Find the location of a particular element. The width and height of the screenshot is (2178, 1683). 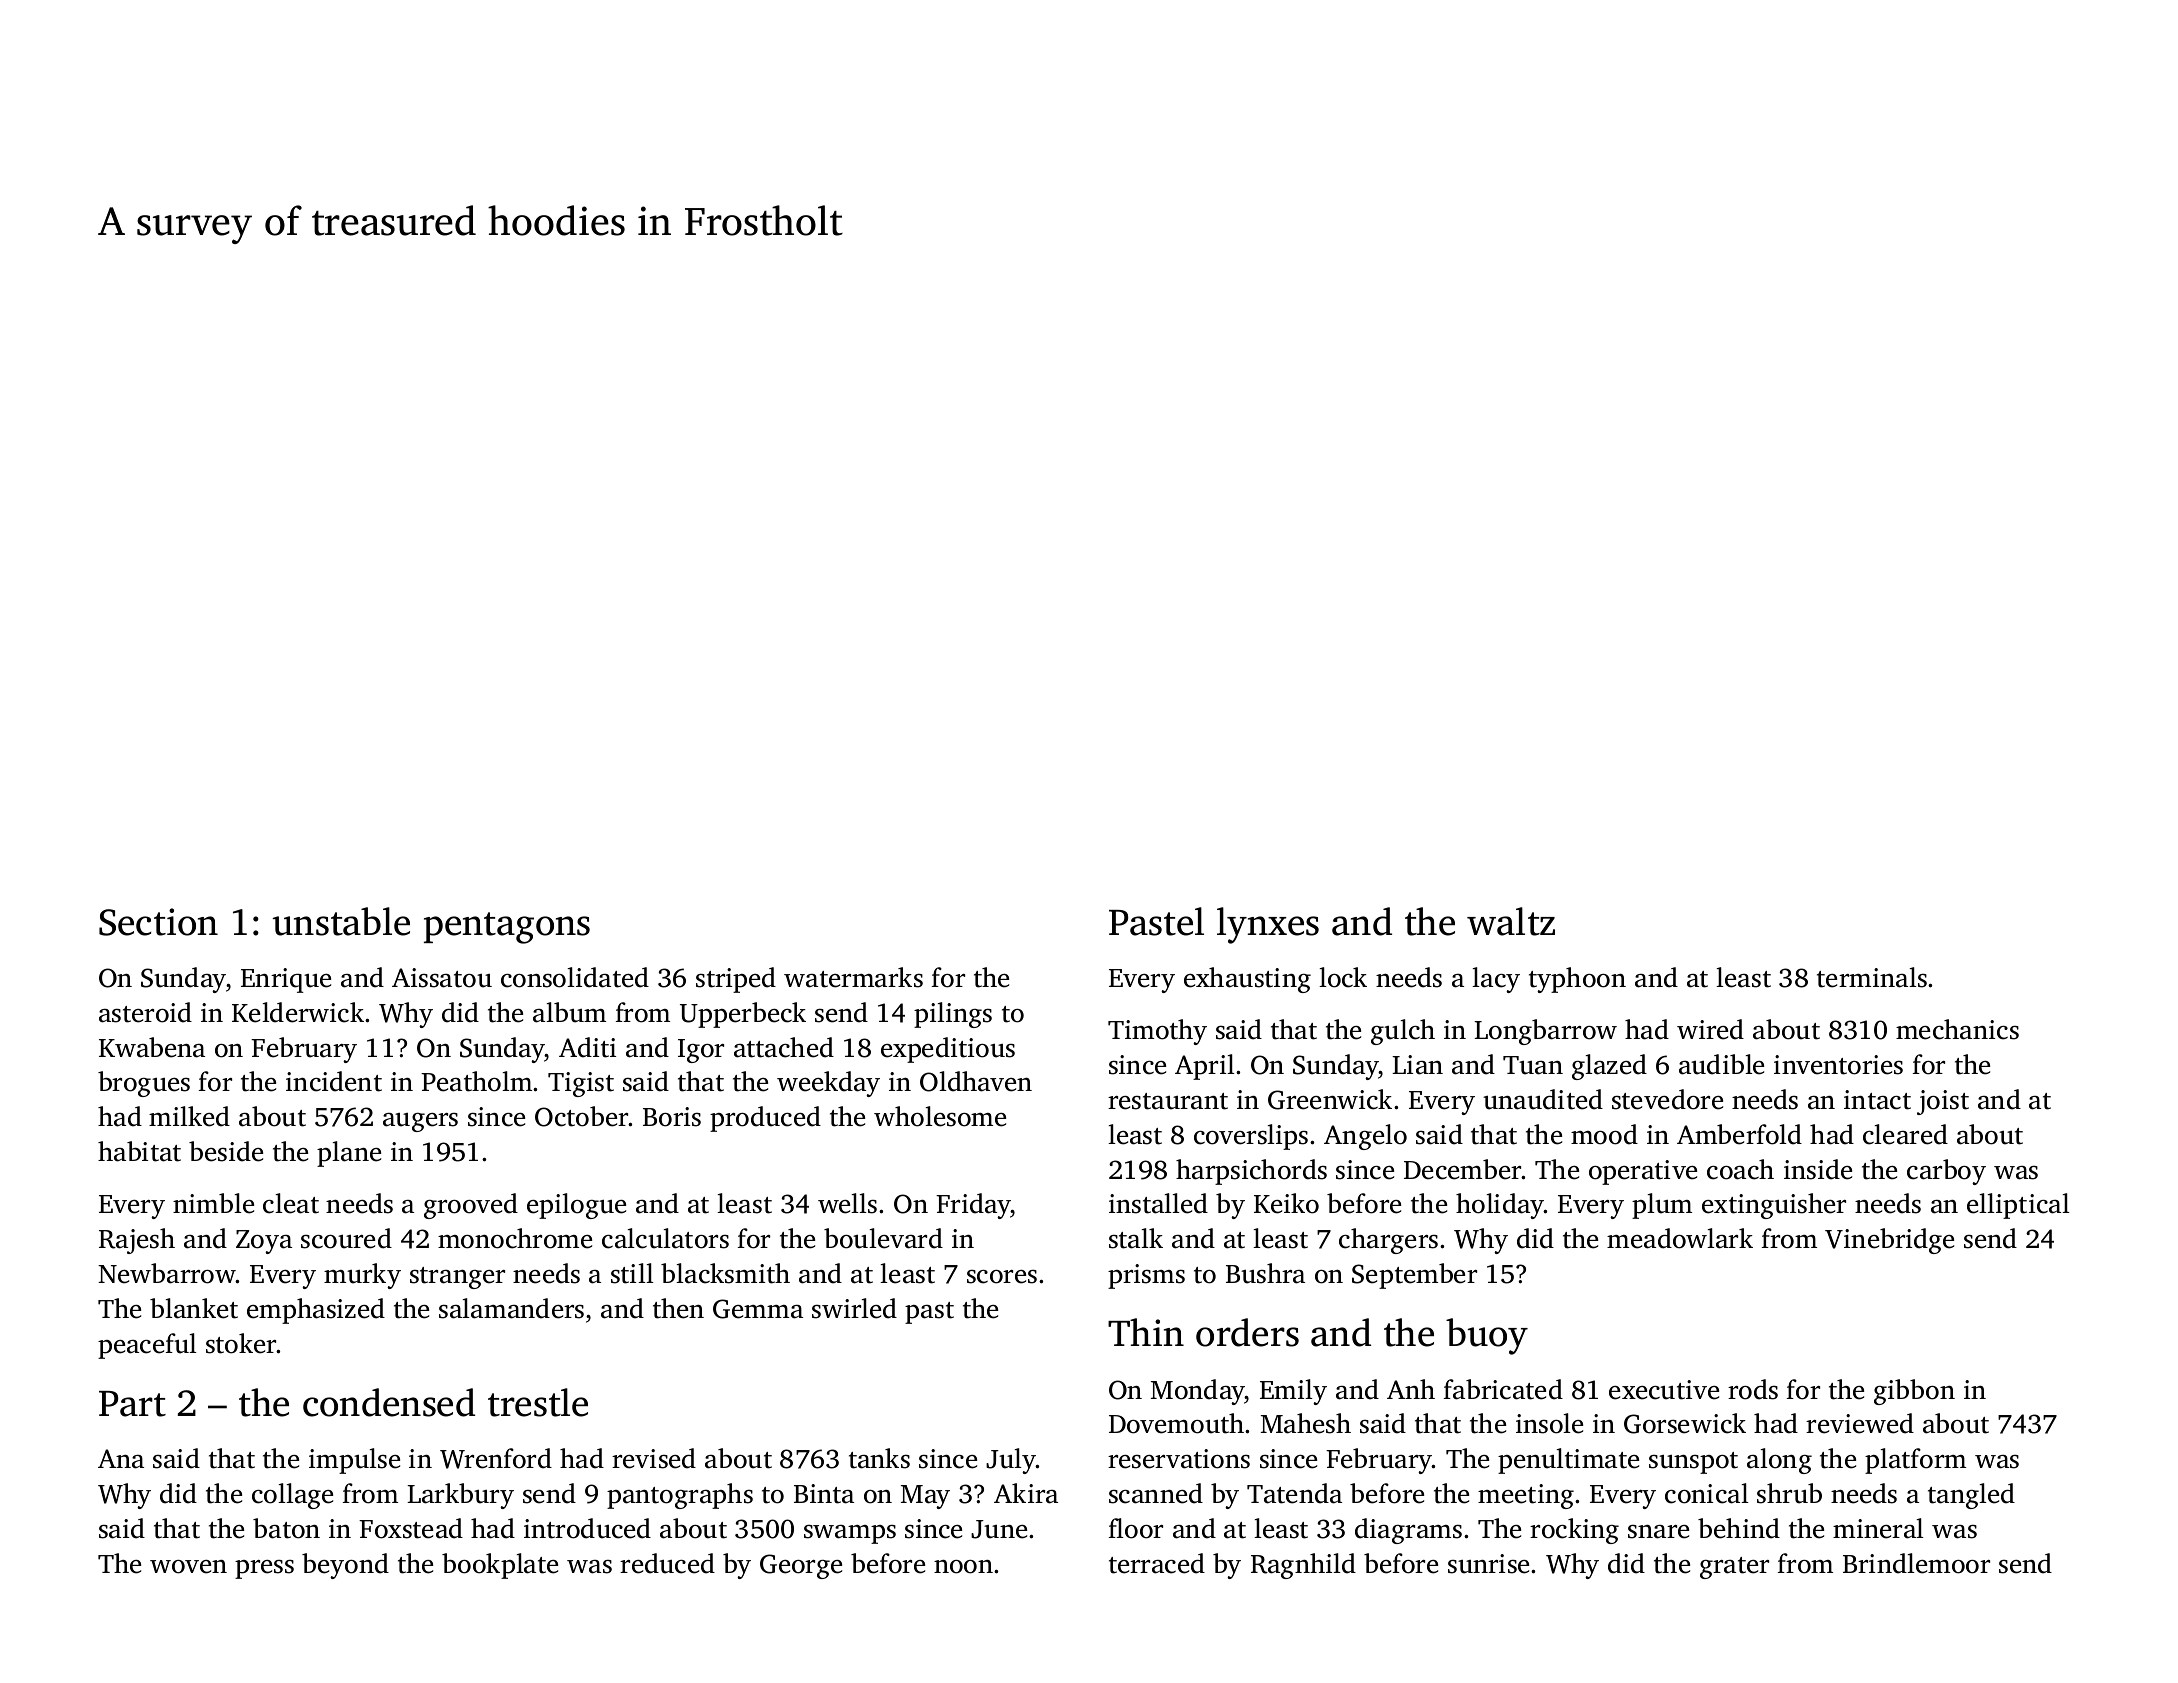

Timothy is located at coordinates (1157, 1032).
